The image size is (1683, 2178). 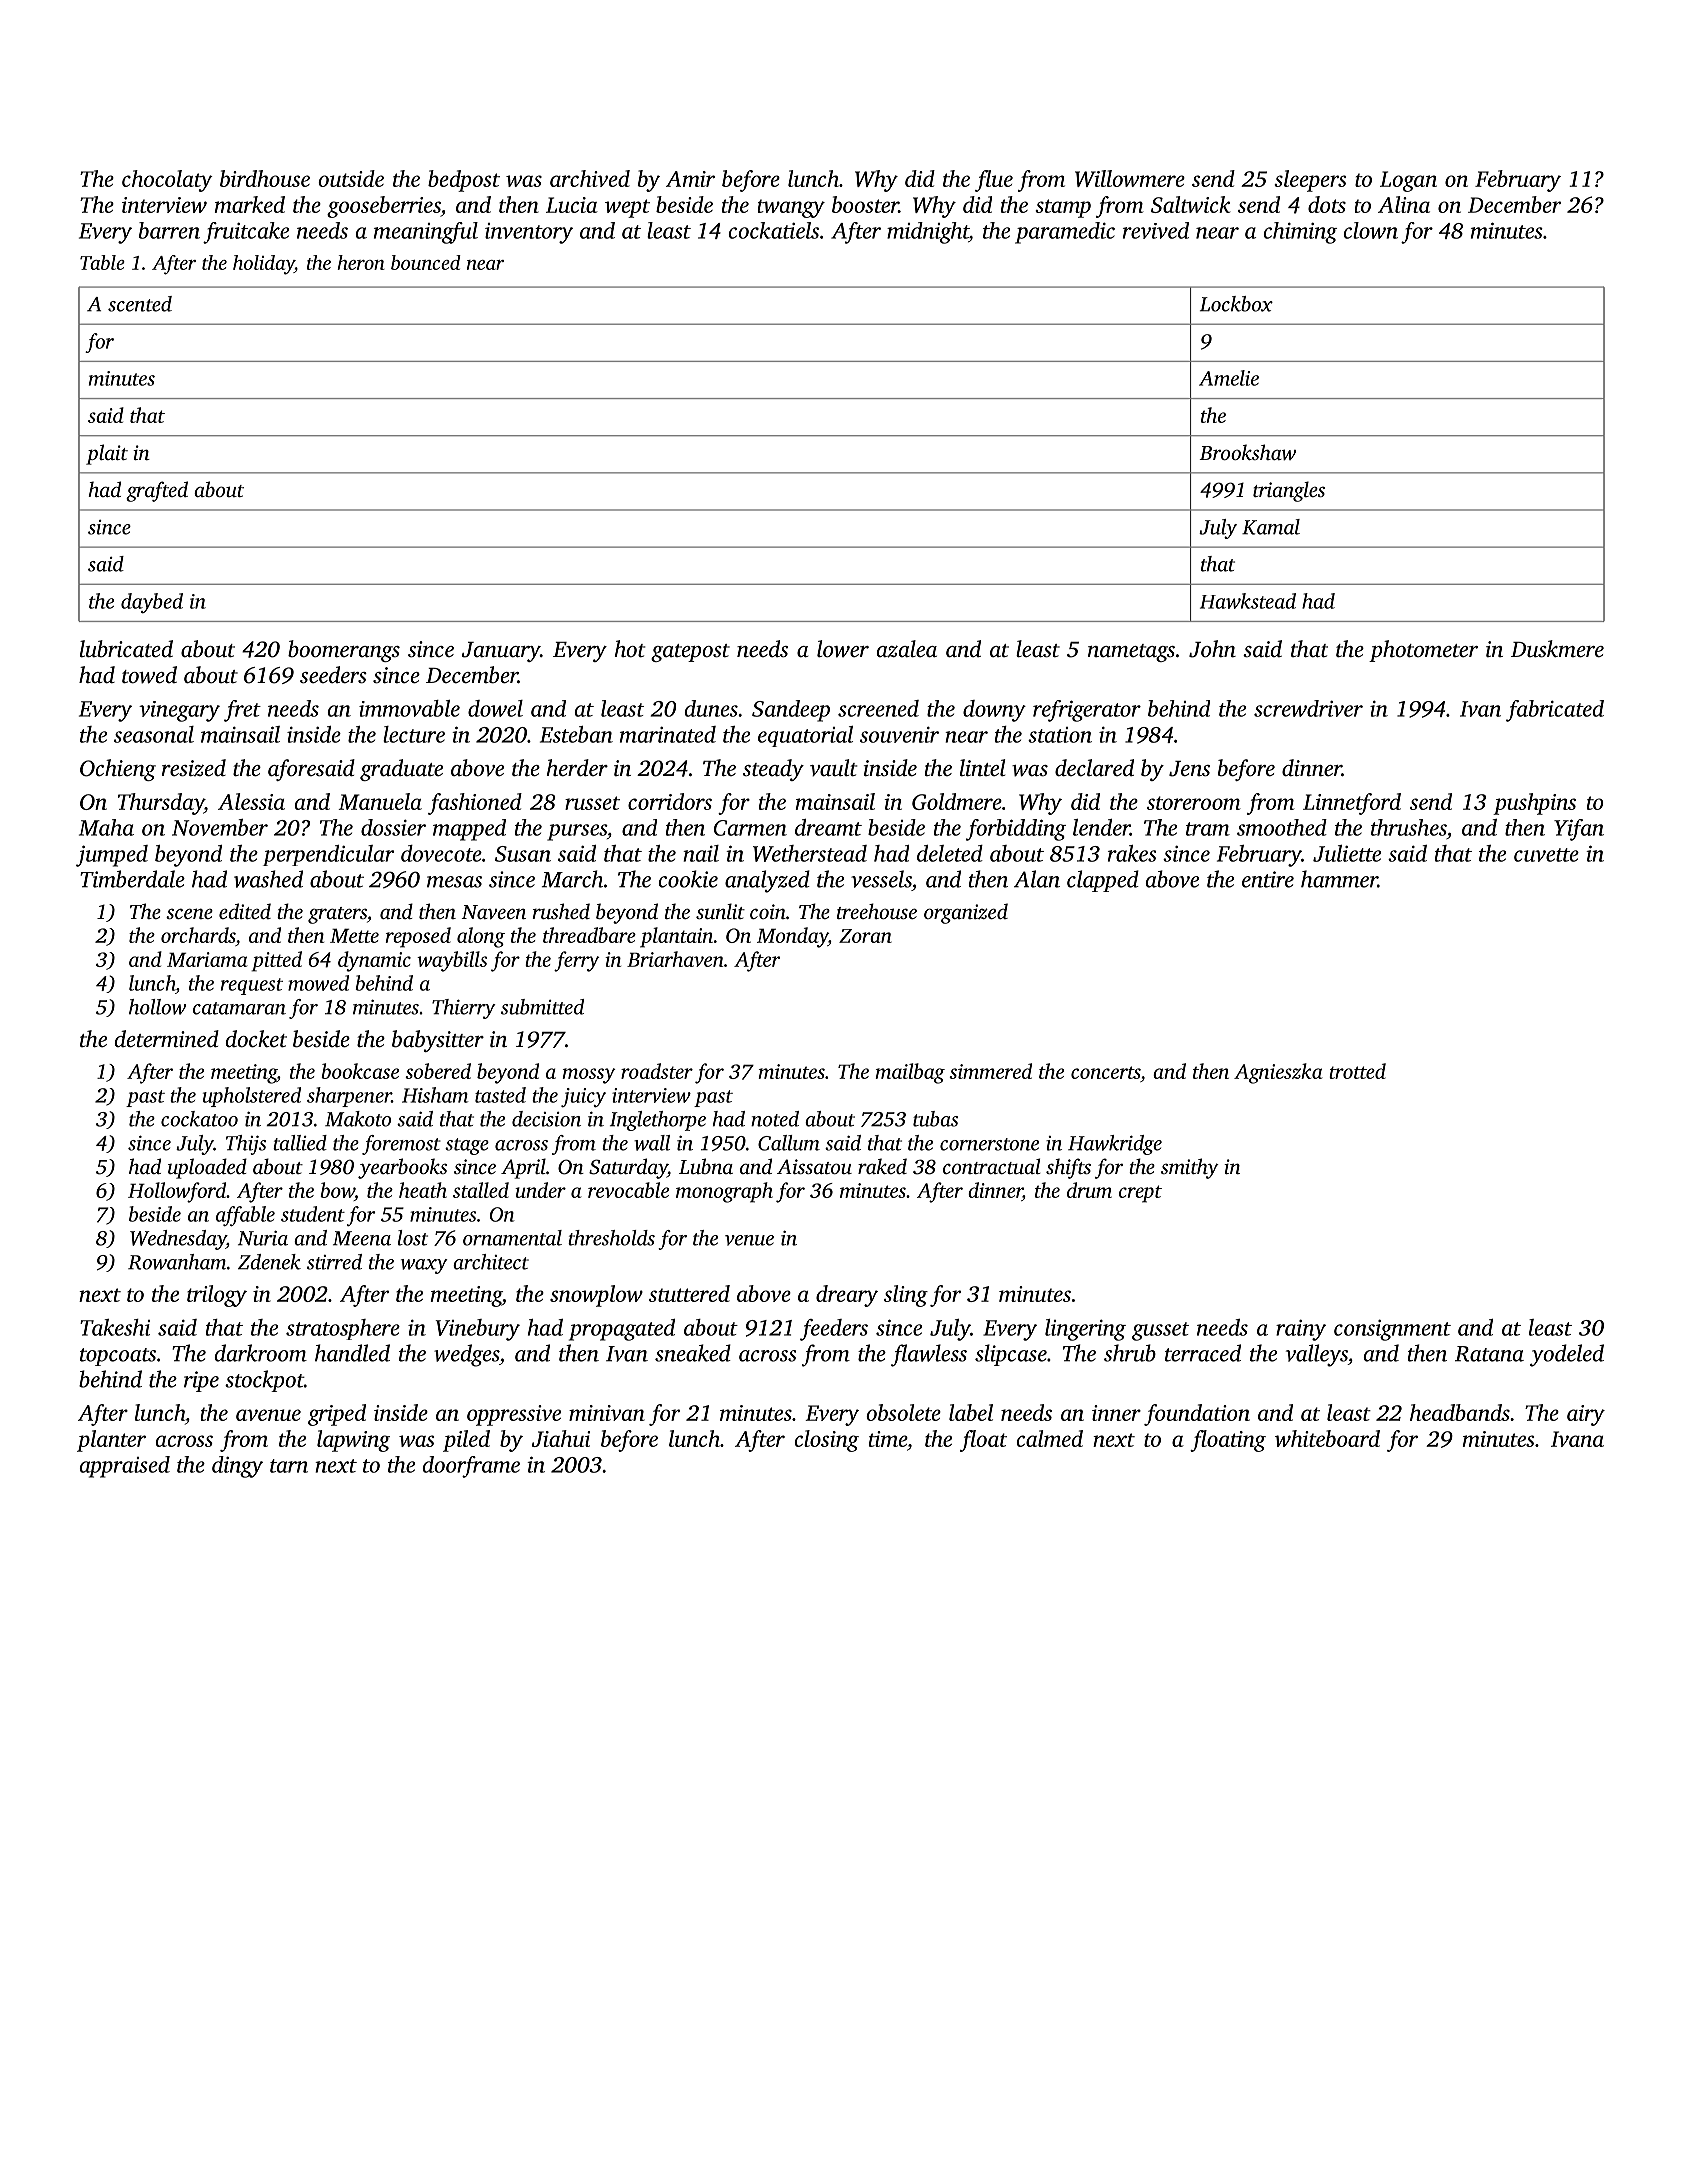 What do you see at coordinates (1339, 879) in the document?
I see `hammer` at bounding box center [1339, 879].
